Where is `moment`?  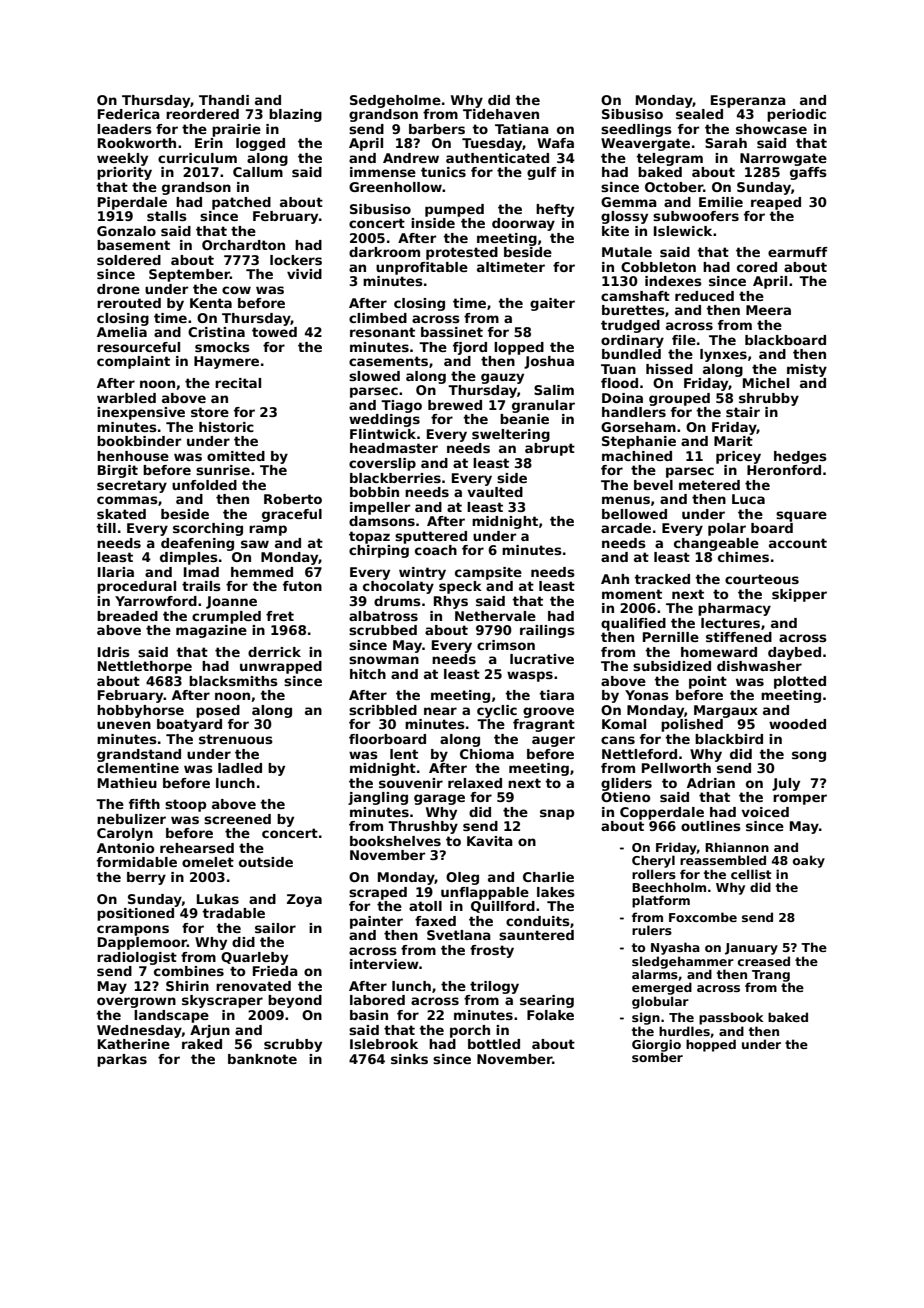 moment is located at coordinates (632, 594).
